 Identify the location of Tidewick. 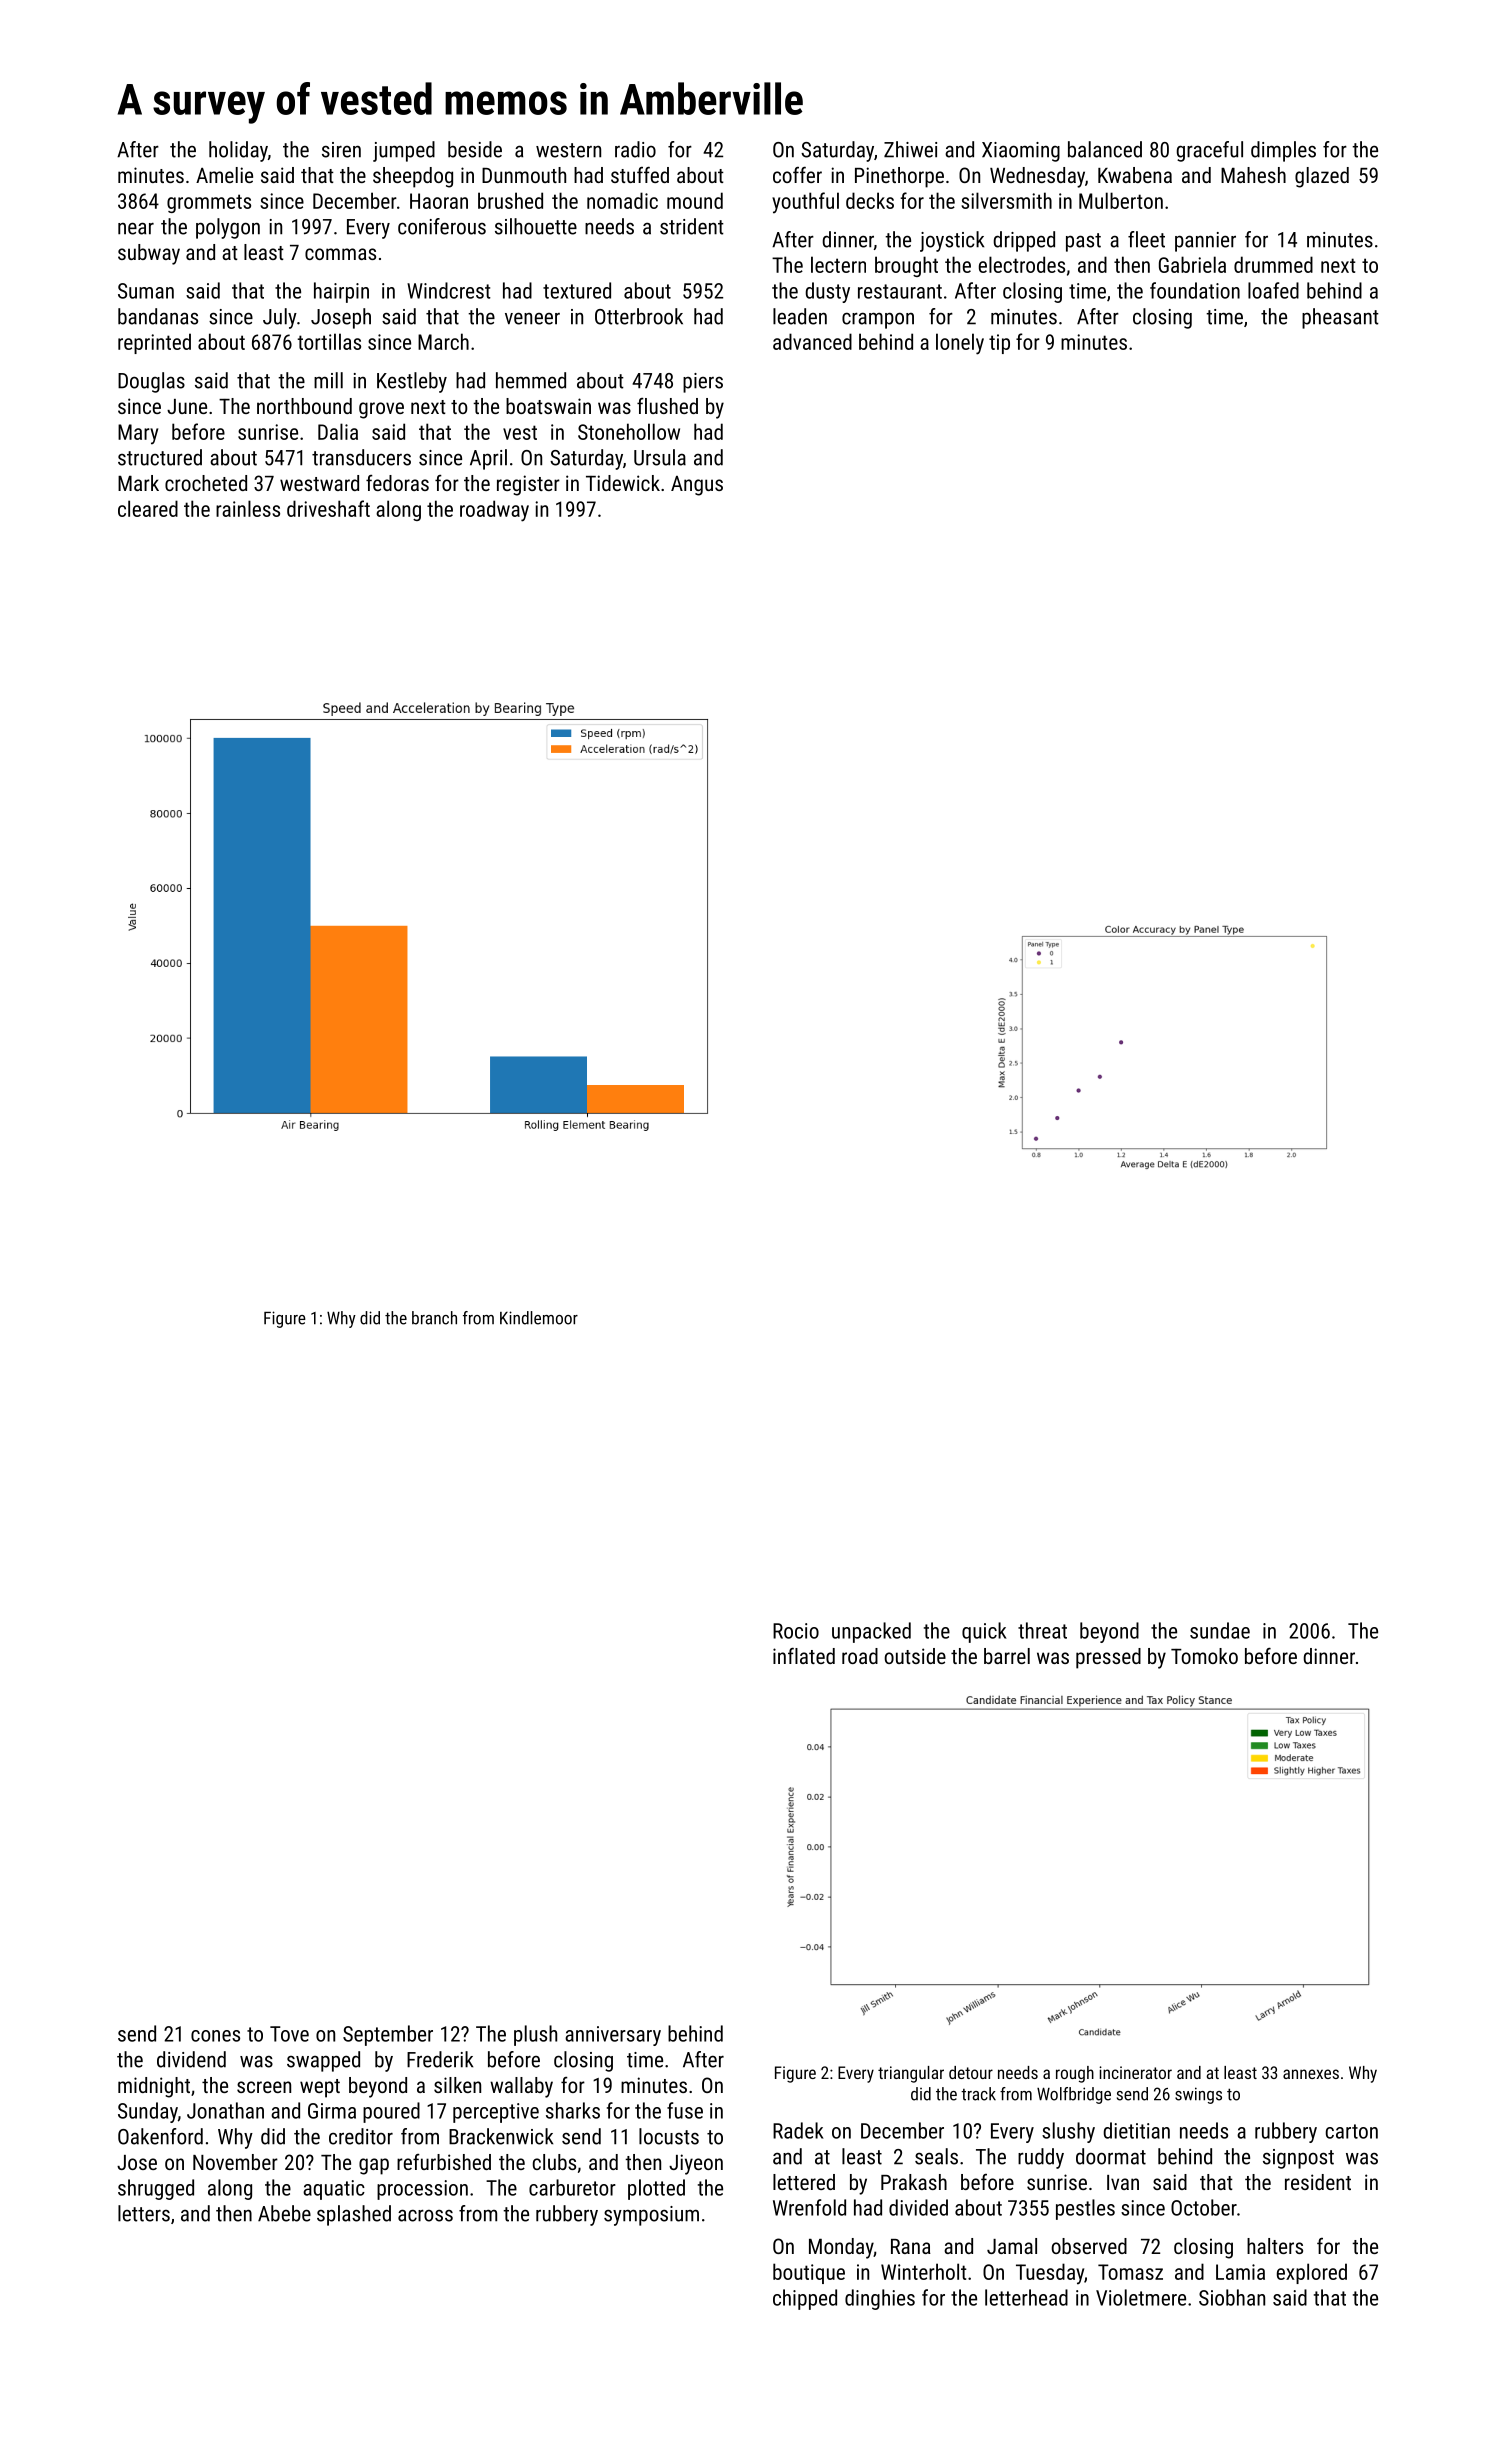
(623, 483).
